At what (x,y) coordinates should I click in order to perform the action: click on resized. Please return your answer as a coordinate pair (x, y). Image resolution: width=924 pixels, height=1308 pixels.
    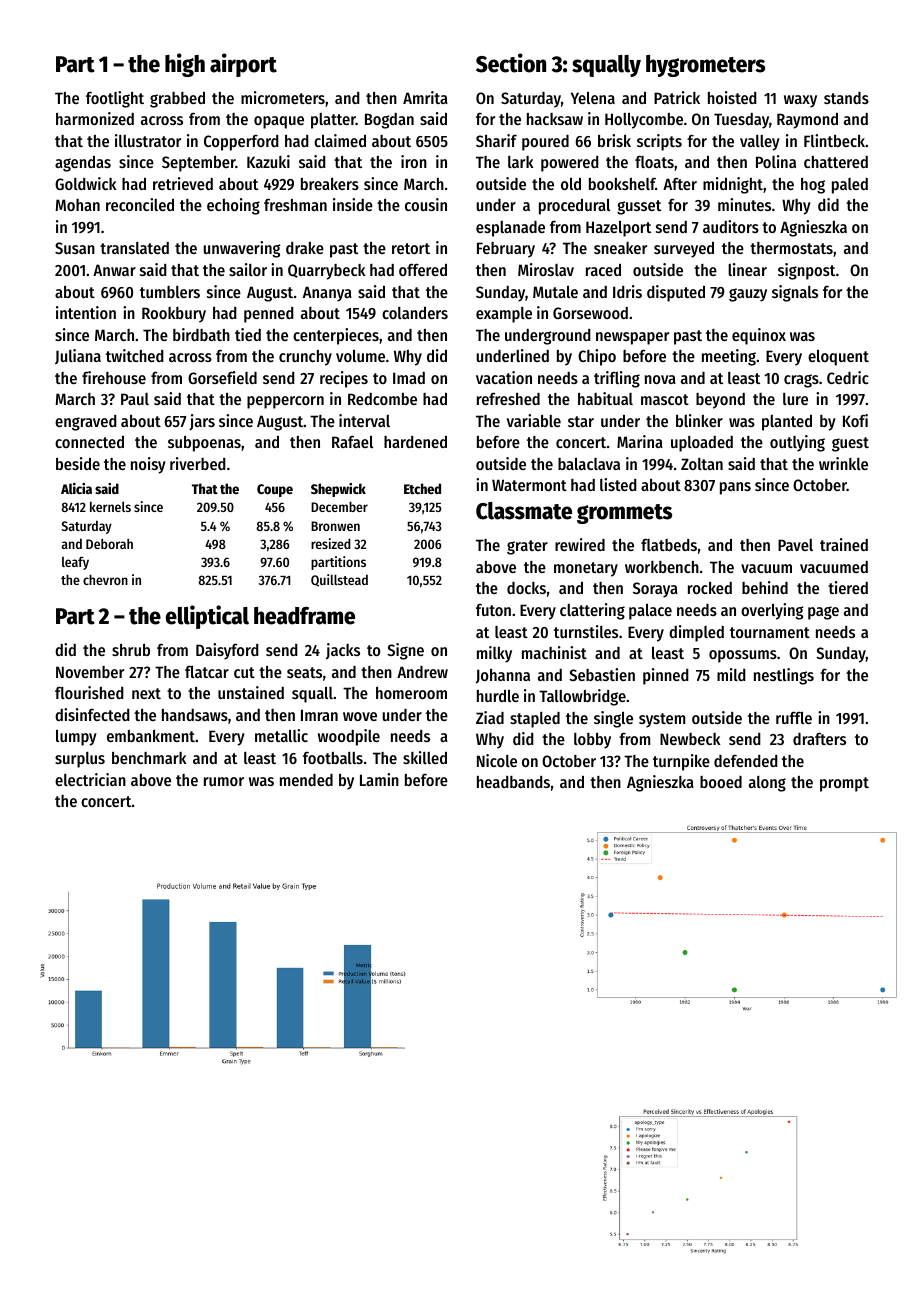
    Looking at the image, I should click on (331, 543).
